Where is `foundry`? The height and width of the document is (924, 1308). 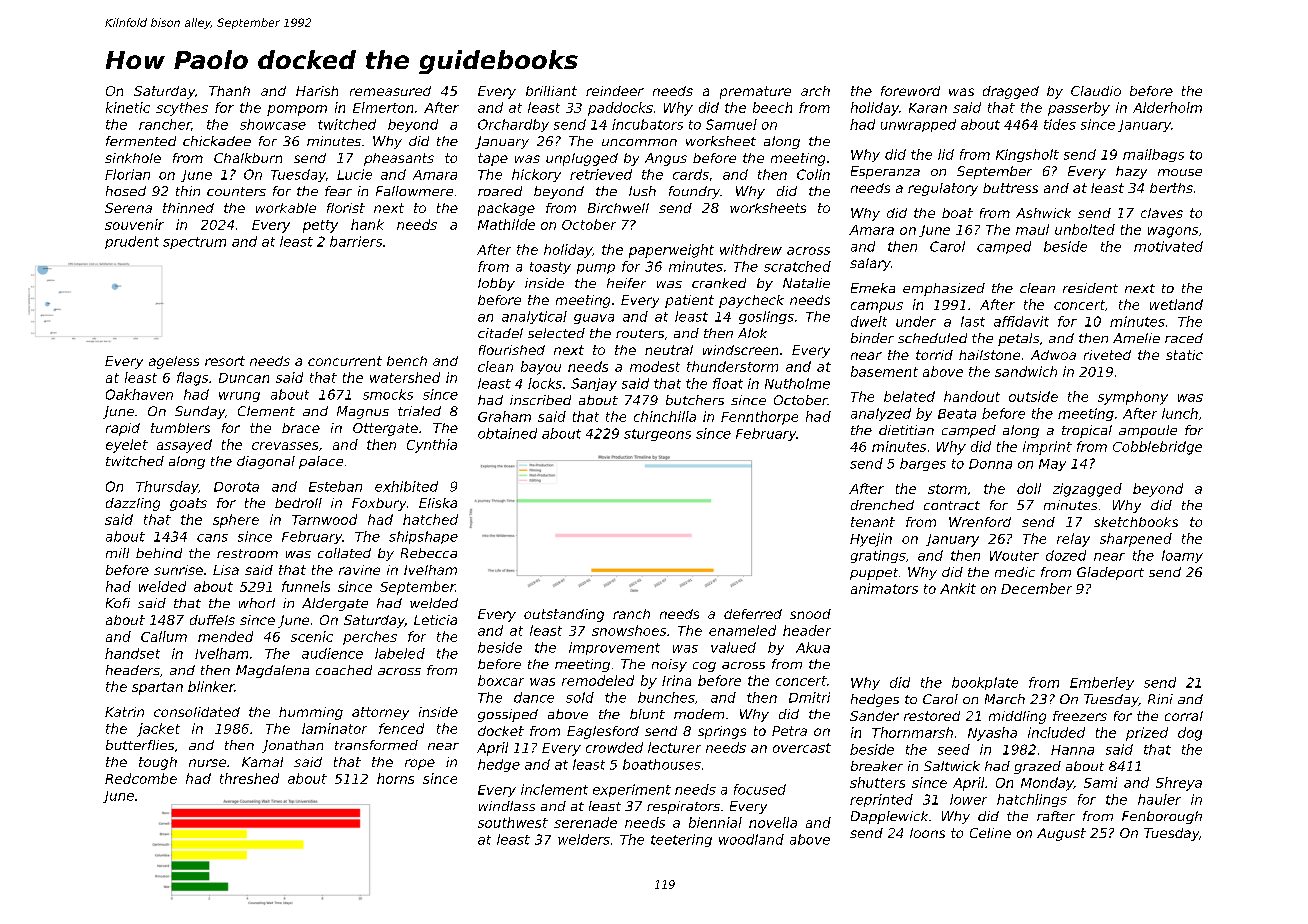
foundry is located at coordinates (694, 192).
